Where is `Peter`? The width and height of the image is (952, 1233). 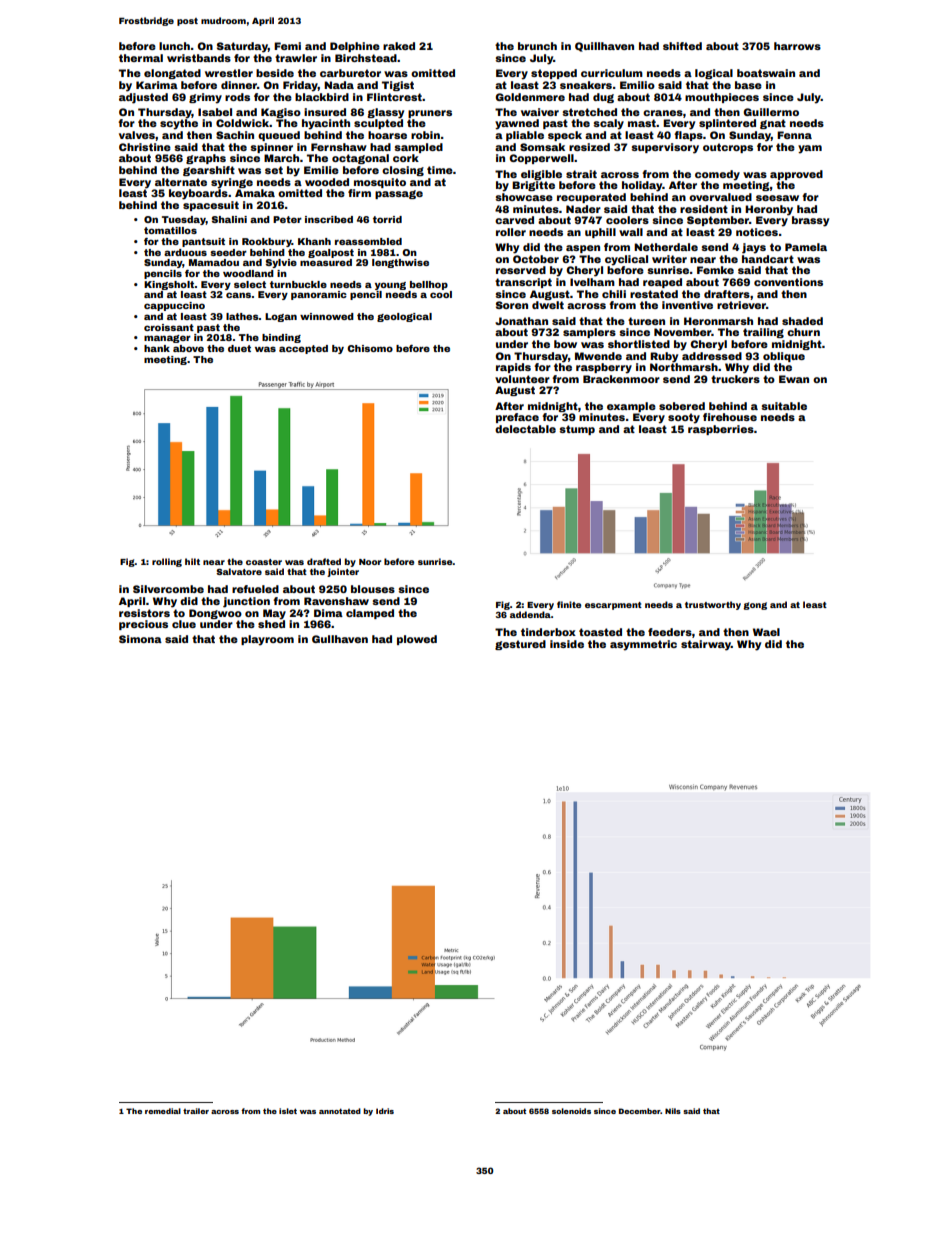 Peter is located at coordinates (287, 219).
